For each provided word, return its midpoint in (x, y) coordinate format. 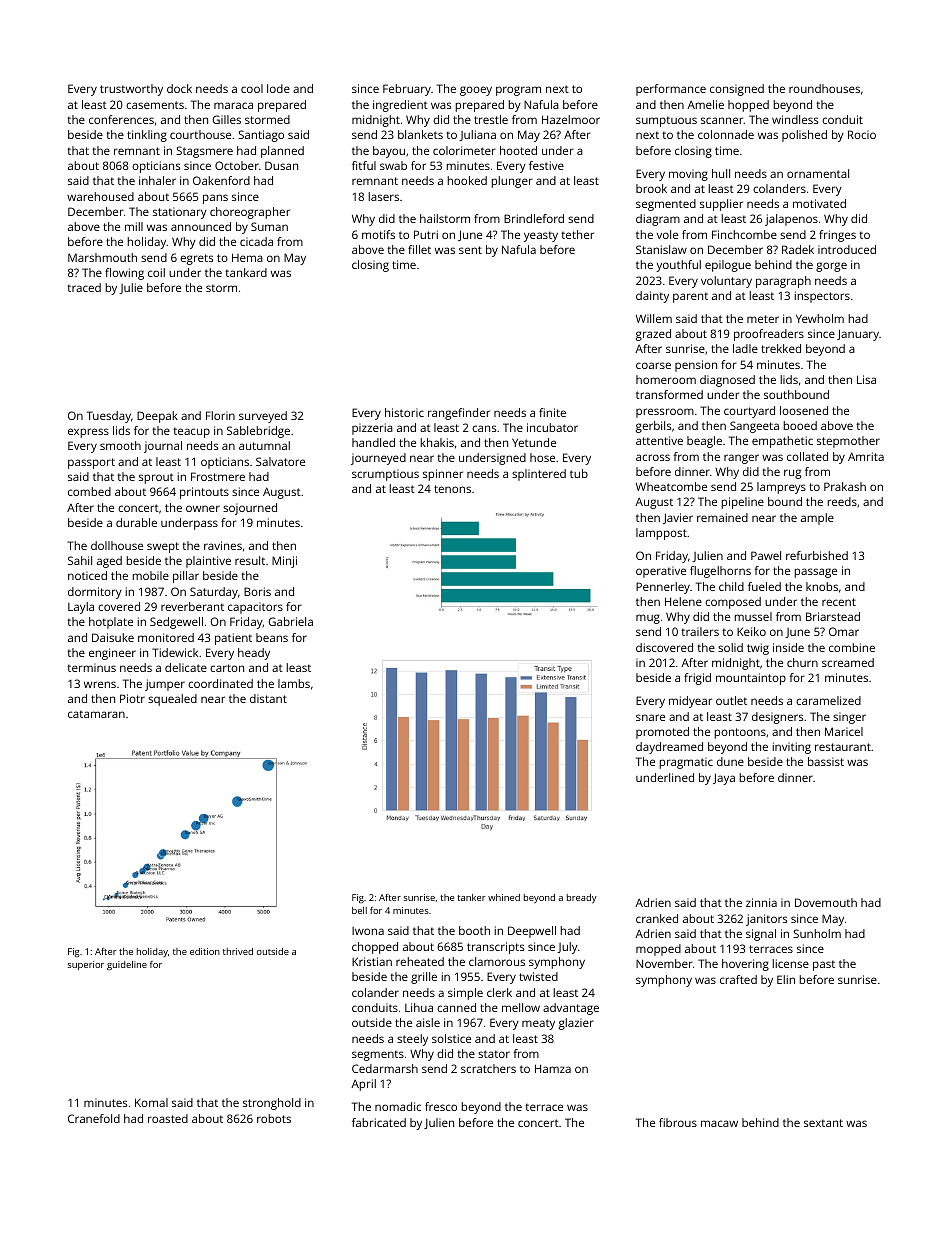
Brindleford (534, 218)
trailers (700, 631)
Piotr (132, 698)
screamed (848, 662)
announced (201, 226)
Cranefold (94, 1118)
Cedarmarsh (385, 1068)
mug (648, 619)
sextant (823, 1123)
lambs (294, 683)
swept (163, 547)
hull (721, 173)
